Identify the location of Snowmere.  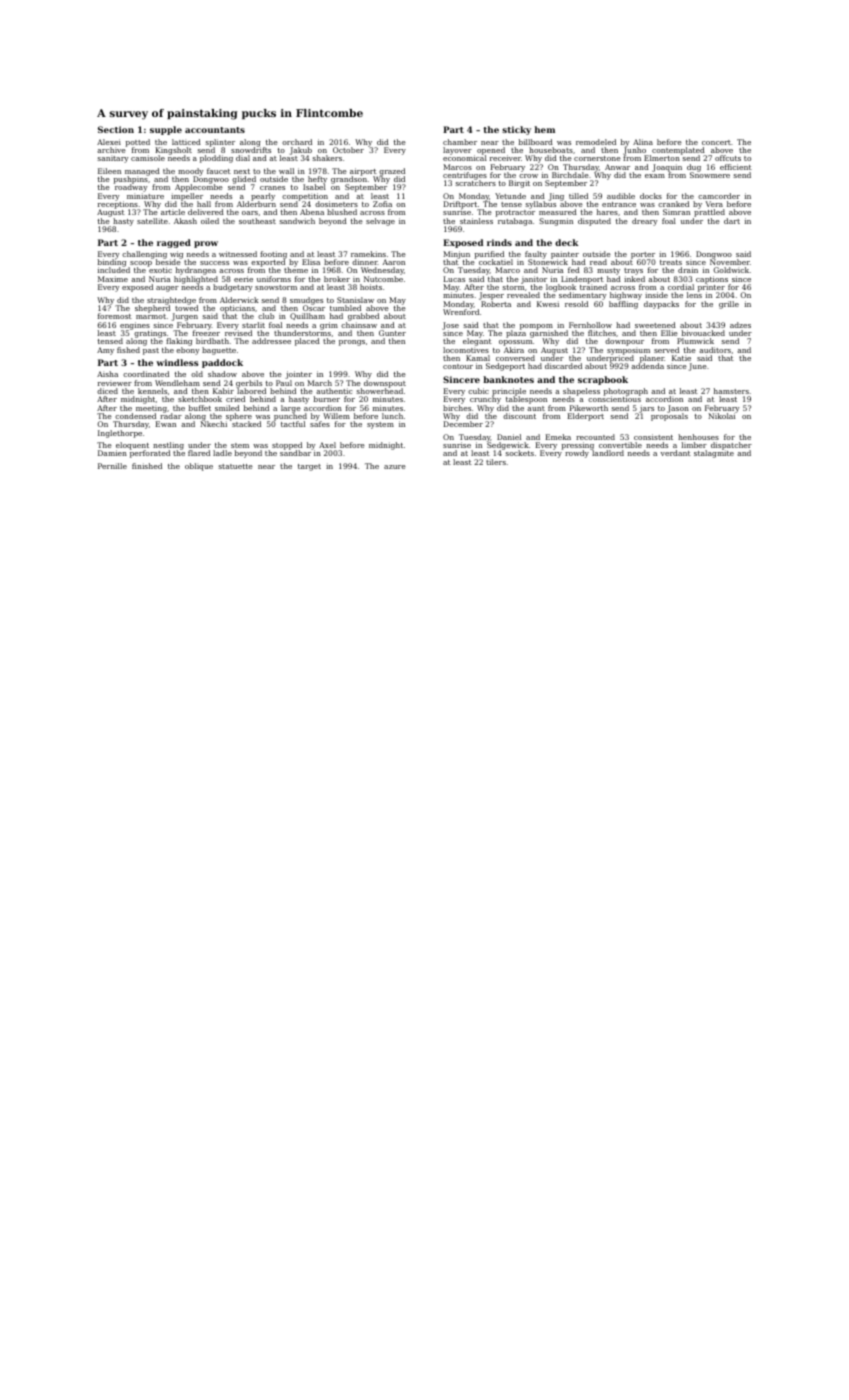
(710, 175).
